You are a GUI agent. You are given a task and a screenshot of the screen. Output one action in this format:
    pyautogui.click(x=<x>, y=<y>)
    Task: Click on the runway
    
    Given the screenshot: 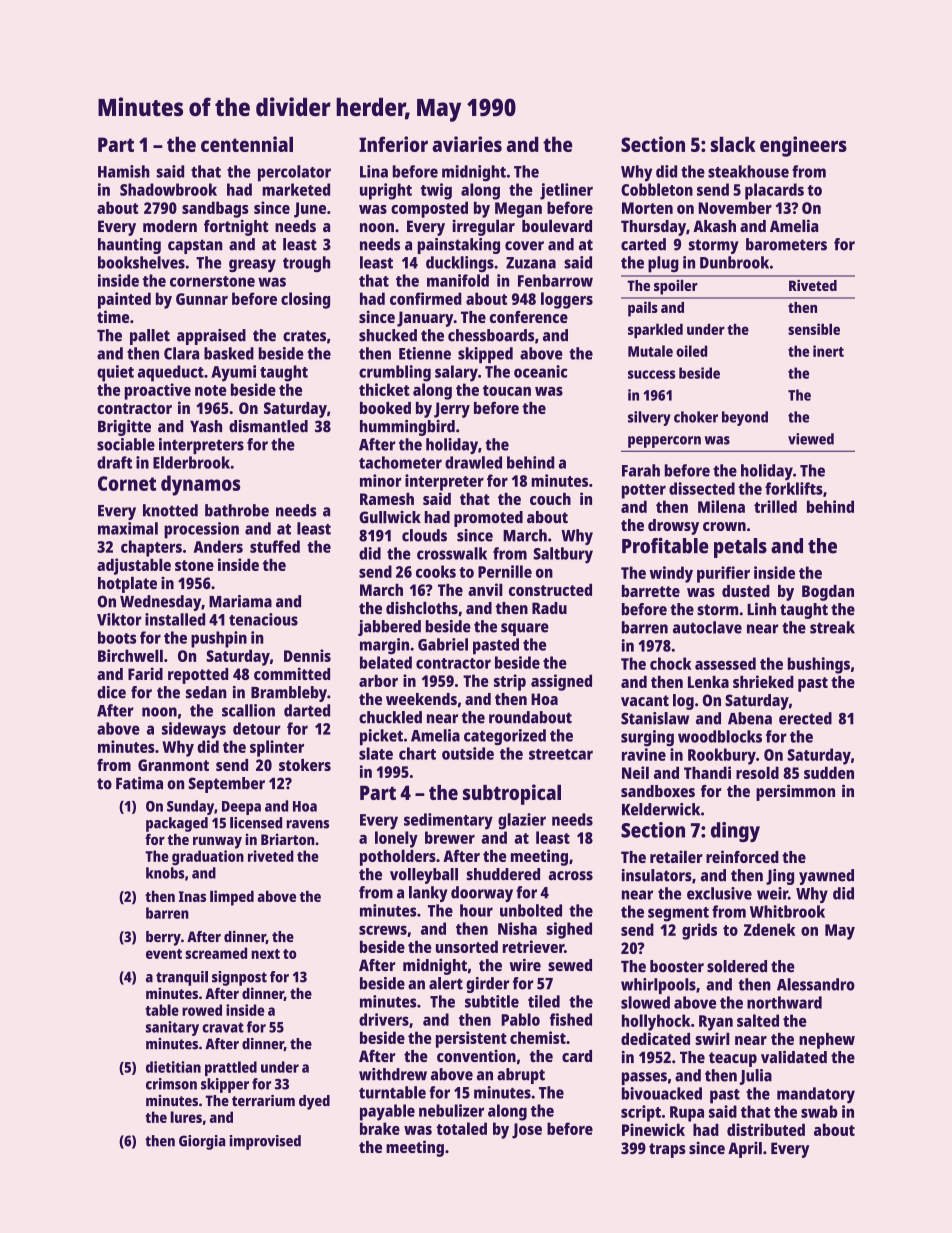 What is the action you would take?
    pyautogui.click(x=217, y=842)
